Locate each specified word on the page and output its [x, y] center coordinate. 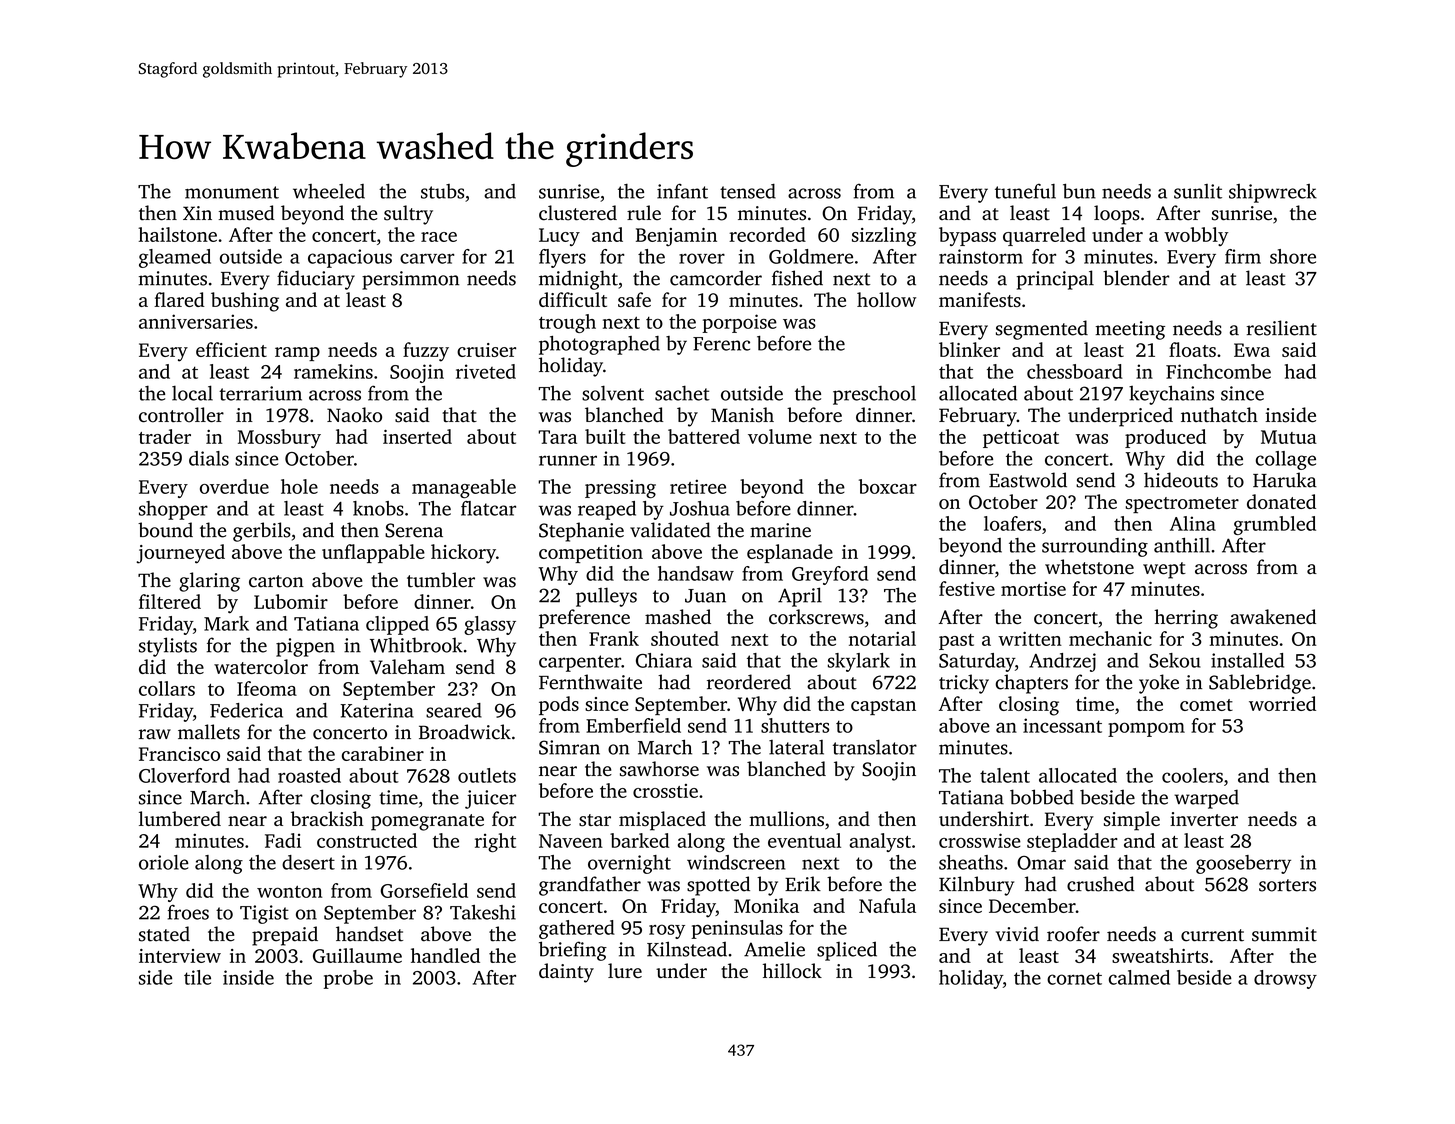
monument [232, 192]
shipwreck [1273, 193]
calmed [1139, 977]
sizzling [884, 237]
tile [197, 977]
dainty [566, 973]
